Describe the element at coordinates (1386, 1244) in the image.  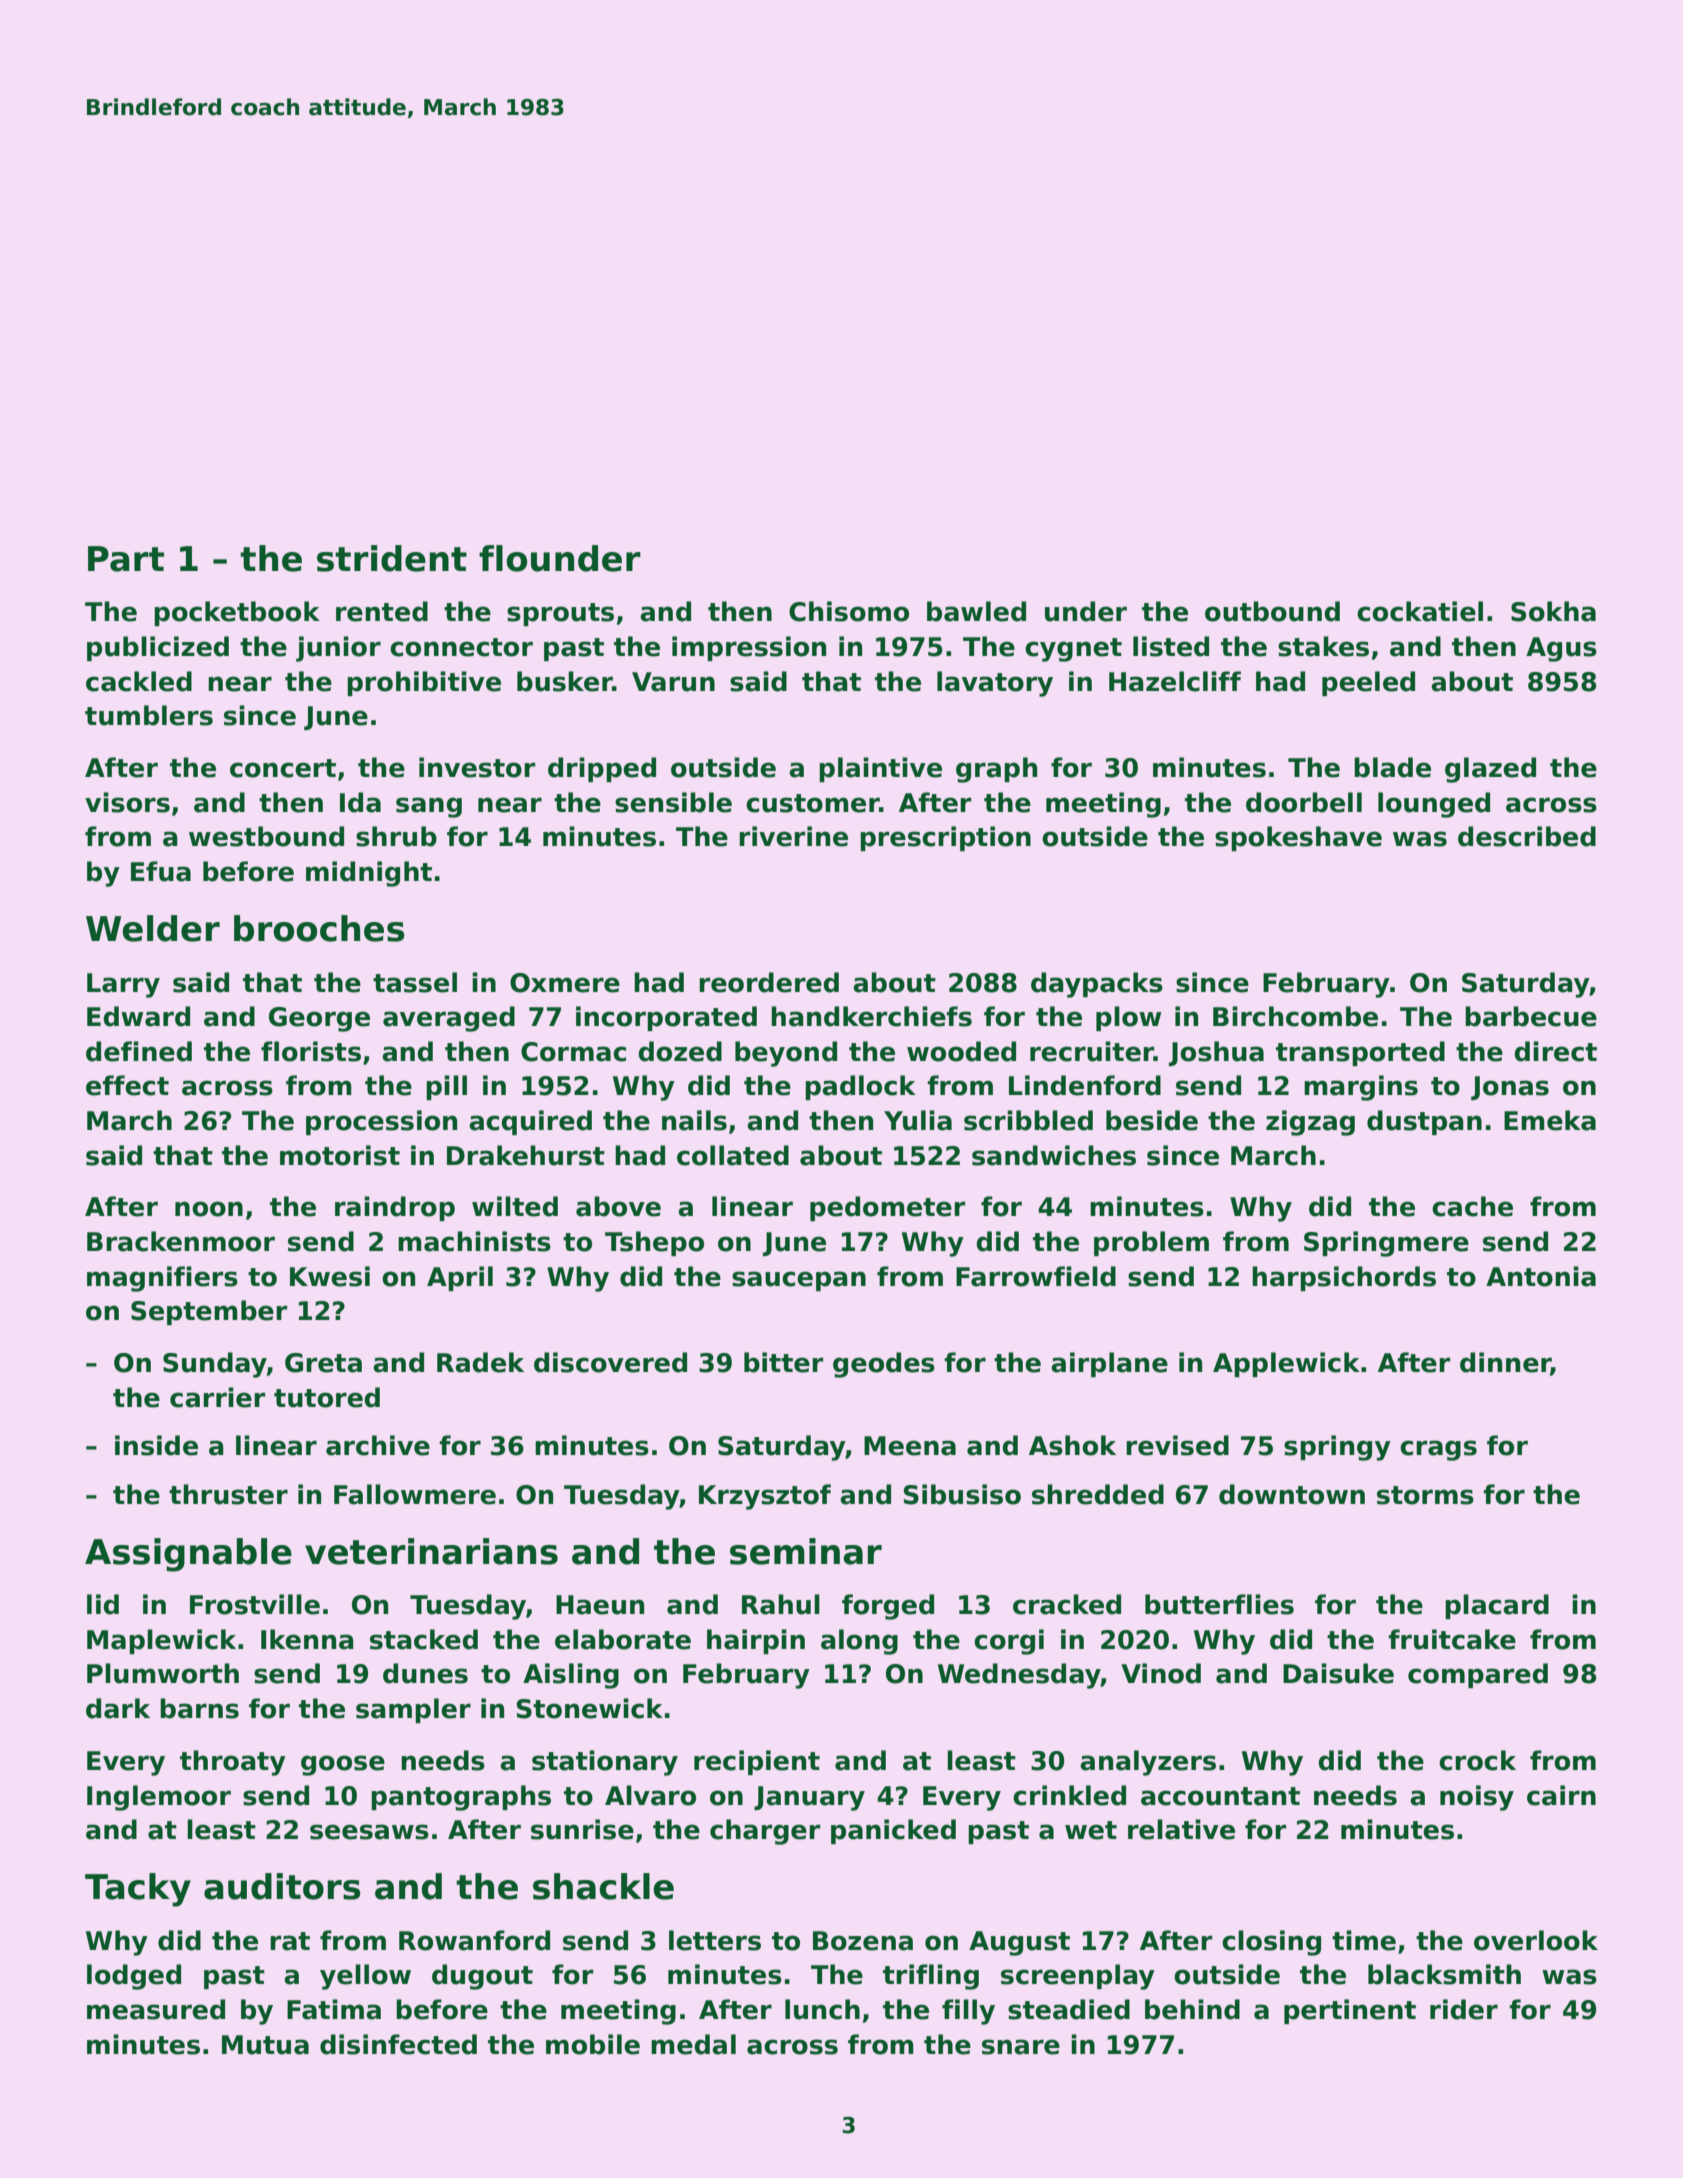
I see `Springmere` at that location.
